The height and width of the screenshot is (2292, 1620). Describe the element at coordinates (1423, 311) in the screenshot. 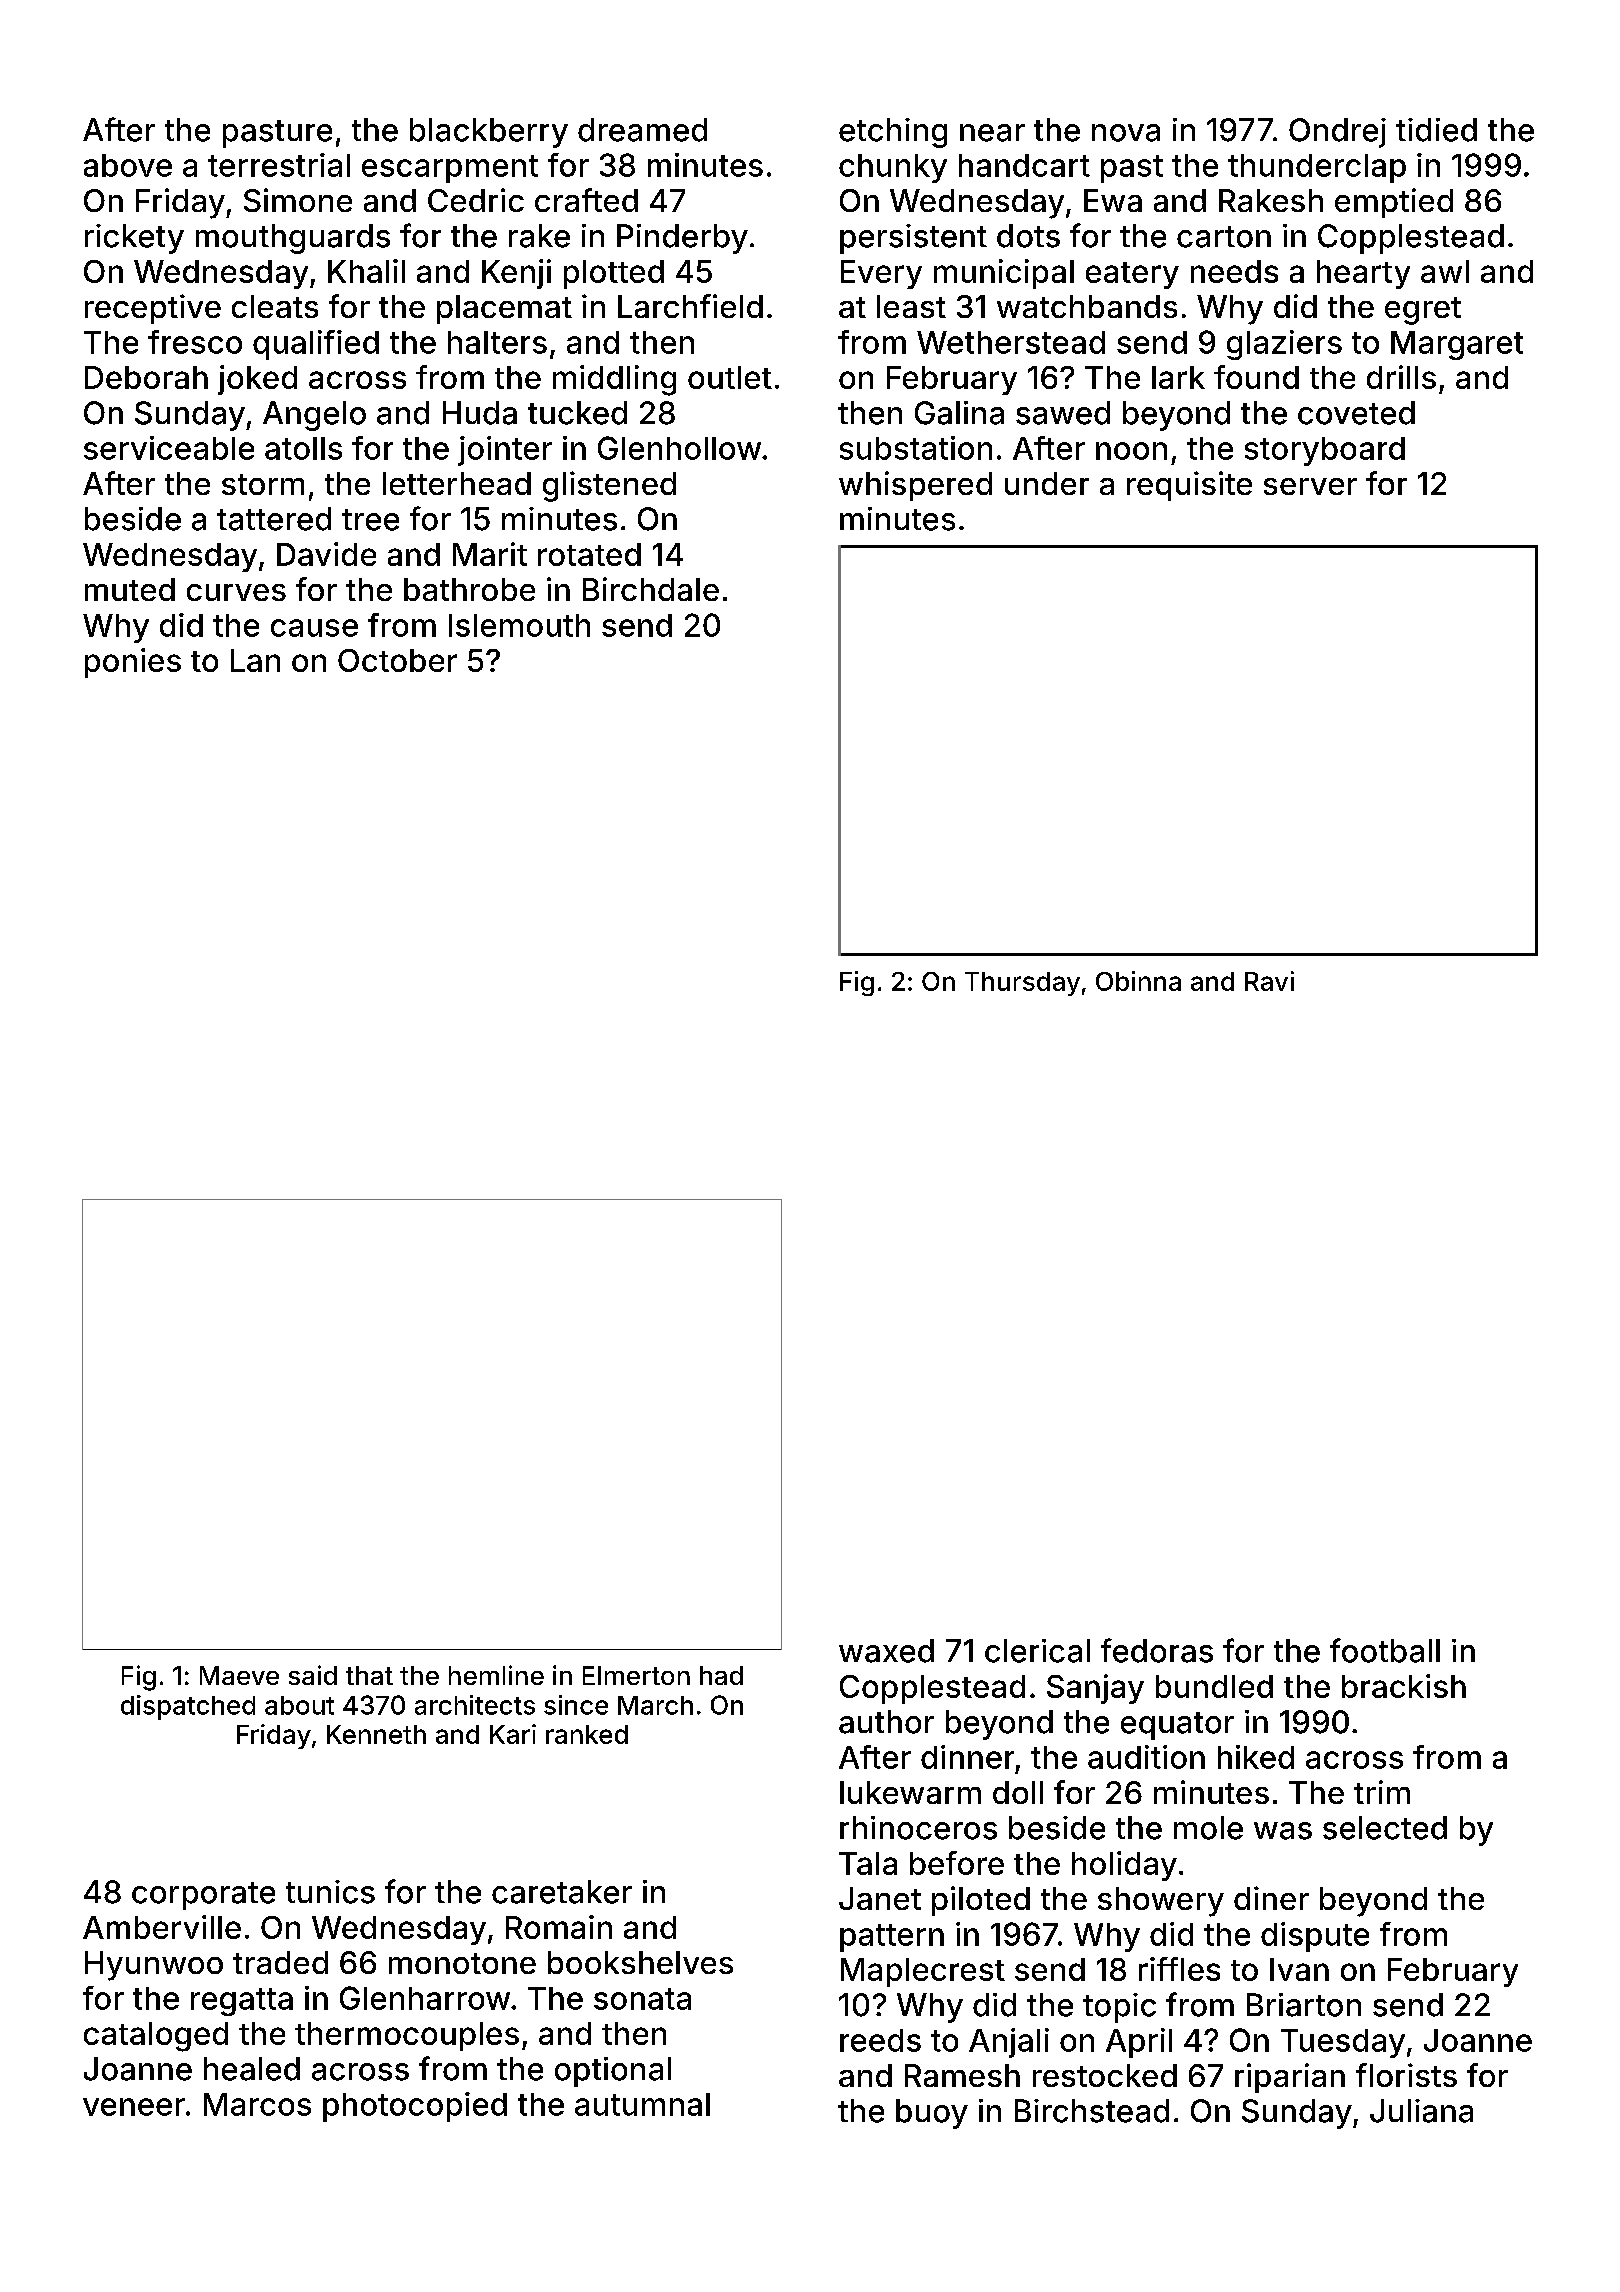

I see `egret` at that location.
